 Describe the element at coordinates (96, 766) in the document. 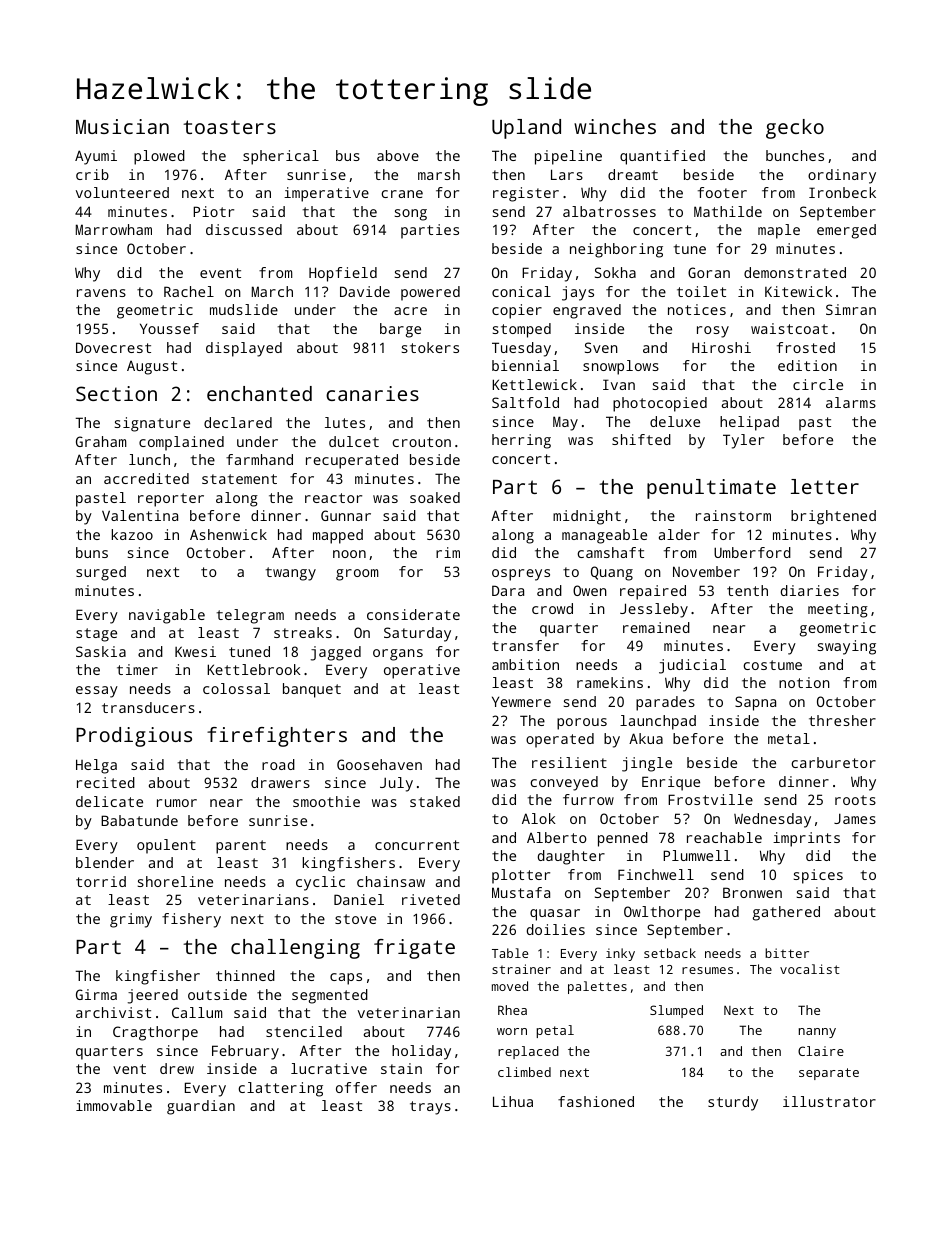

I see `Helga` at that location.
